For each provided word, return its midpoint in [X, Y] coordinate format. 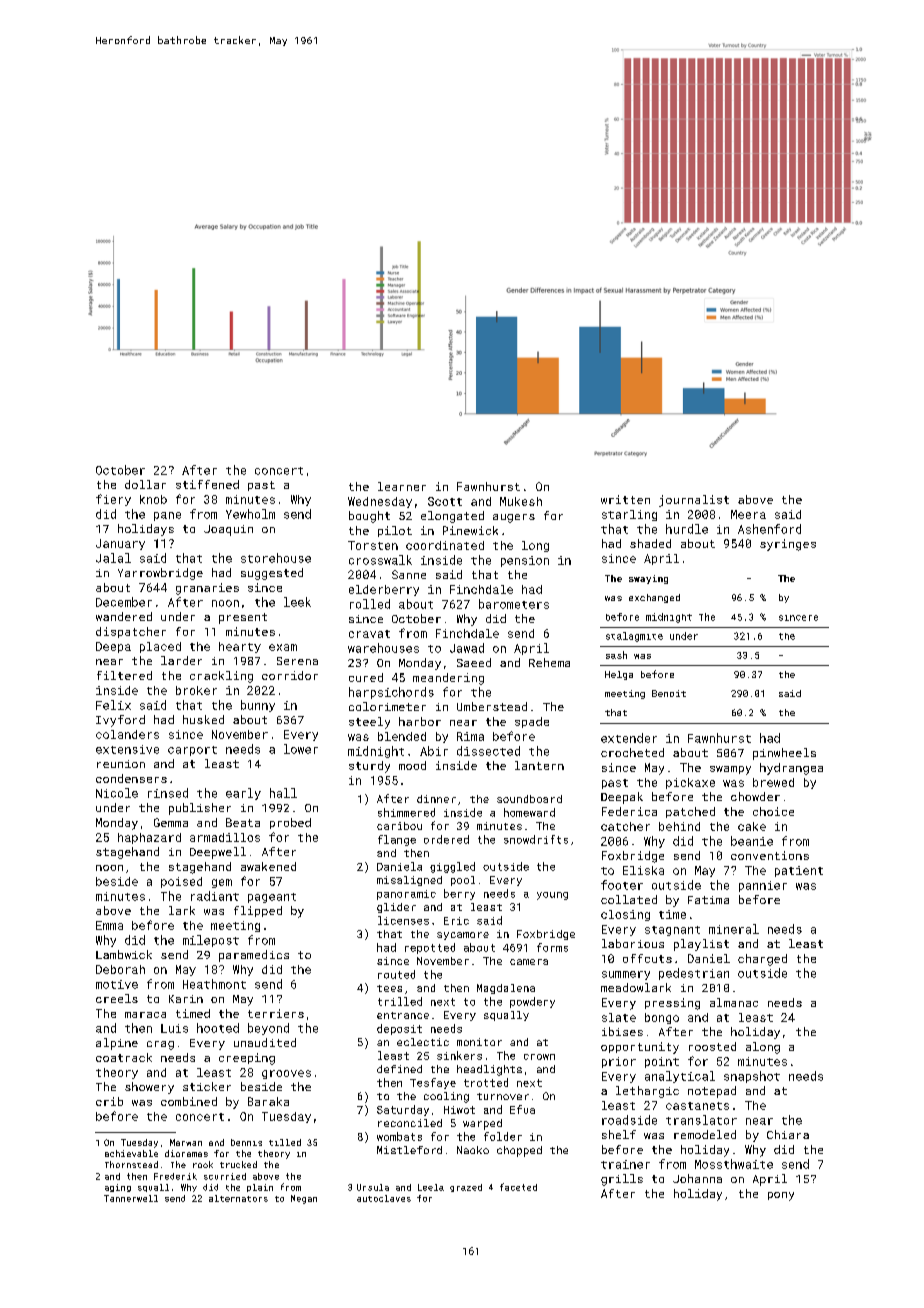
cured [366, 677]
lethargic [647, 1092]
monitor [479, 1042]
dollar [145, 484]
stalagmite [634, 637]
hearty [240, 647]
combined [189, 1101]
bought [369, 517]
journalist [694, 501]
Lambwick [124, 954]
